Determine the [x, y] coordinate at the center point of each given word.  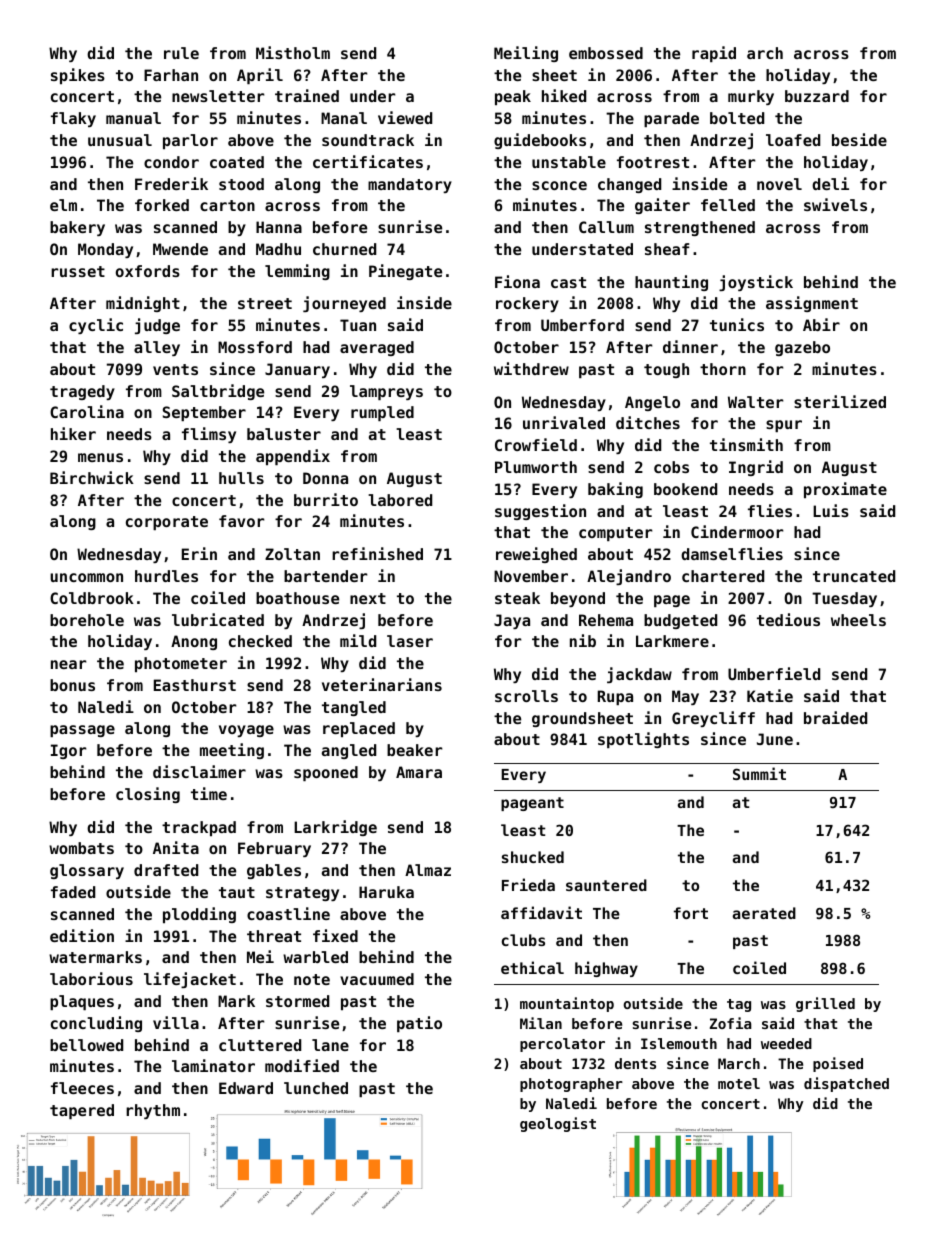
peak [513, 97]
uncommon [86, 577]
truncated [854, 576]
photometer [181, 664]
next [368, 598]
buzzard [817, 96]
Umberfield [774, 673]
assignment [812, 304]
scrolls [526, 696]
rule [181, 53]
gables [274, 871]
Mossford [255, 347]
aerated [764, 913]
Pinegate [405, 272]
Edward [246, 1088]
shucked [533, 857]
